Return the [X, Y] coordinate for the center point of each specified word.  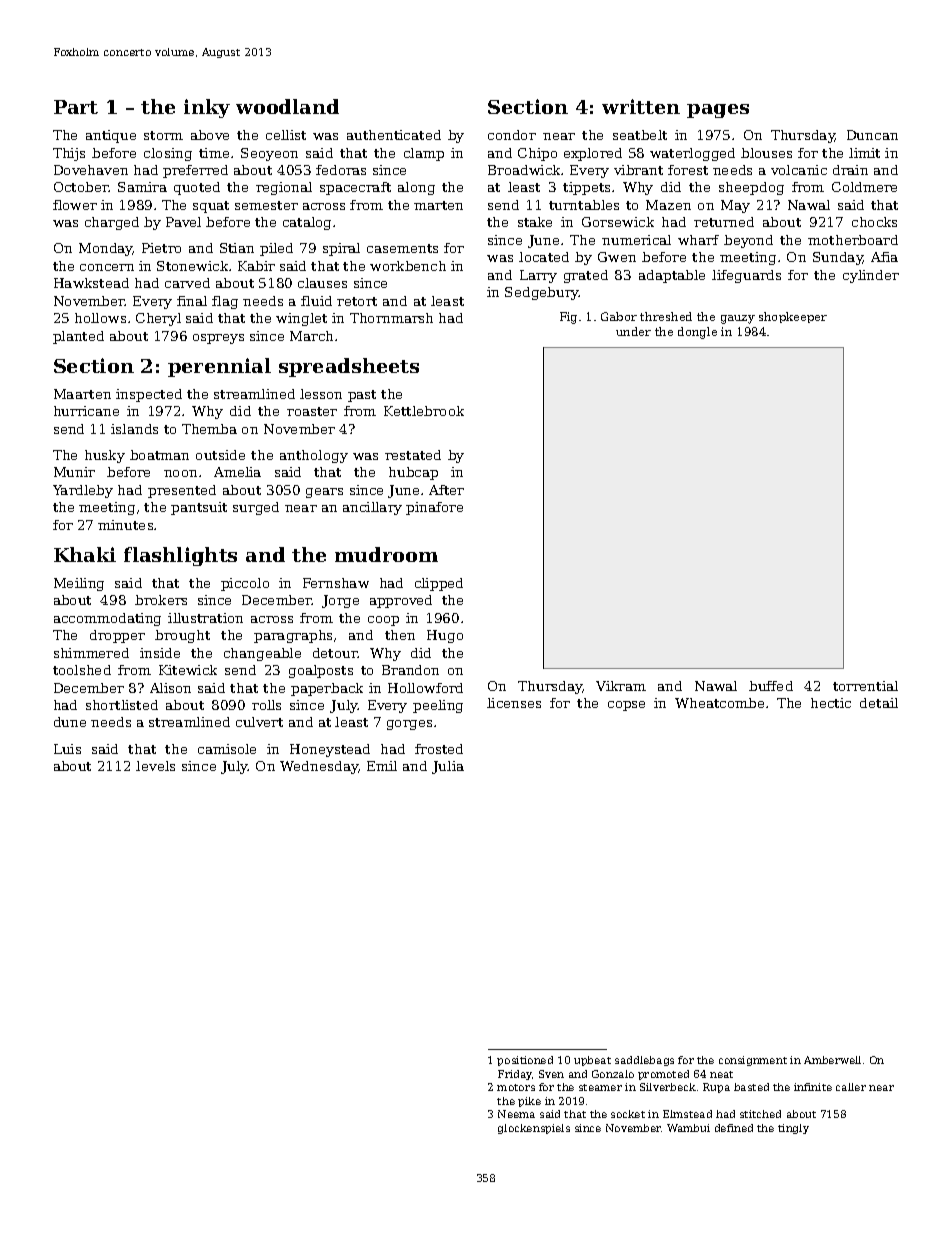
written [641, 106]
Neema [516, 1114]
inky [207, 108]
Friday [515, 1075]
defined [734, 1128]
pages [718, 111]
